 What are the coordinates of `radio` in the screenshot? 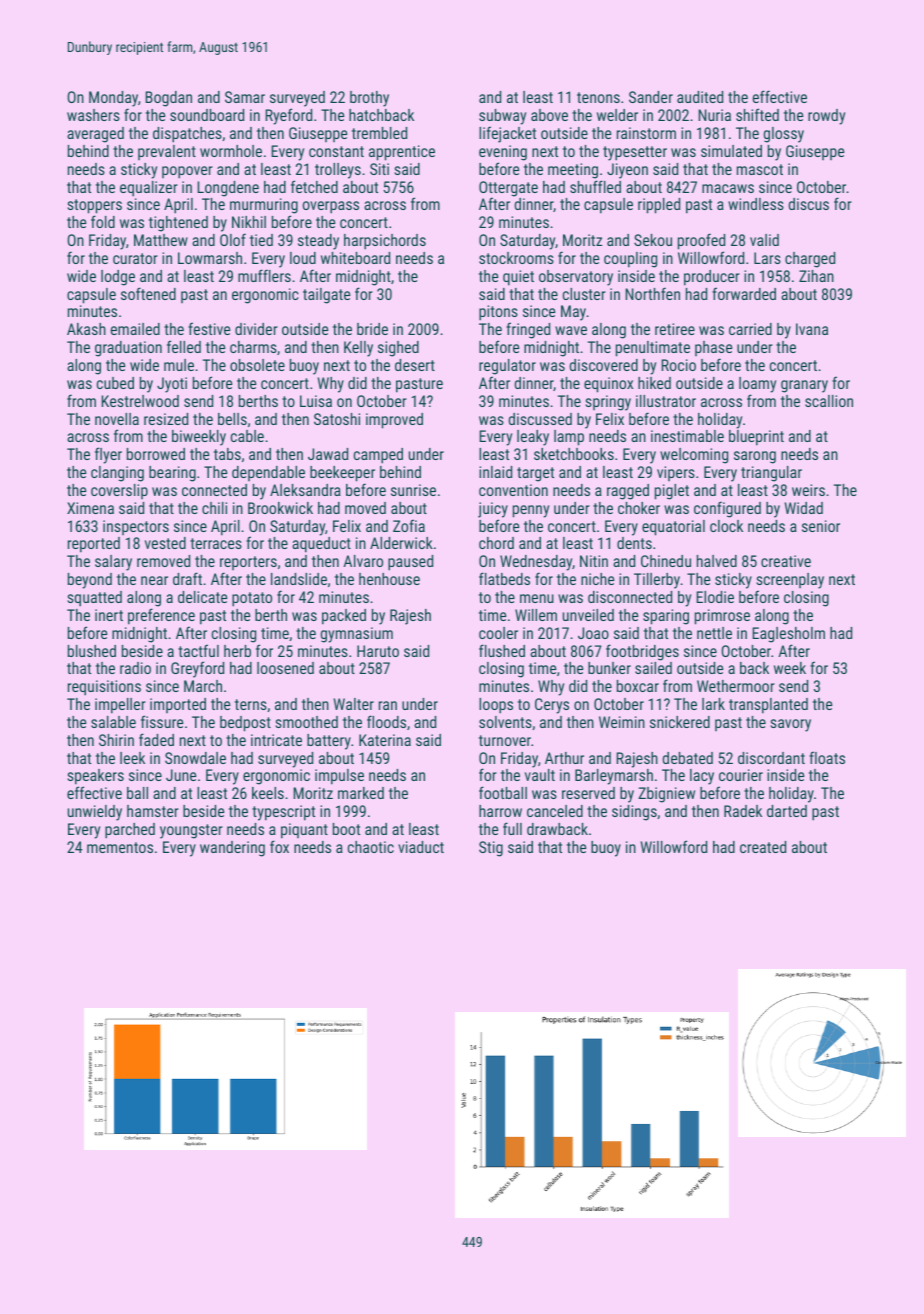 It's located at (135, 668).
